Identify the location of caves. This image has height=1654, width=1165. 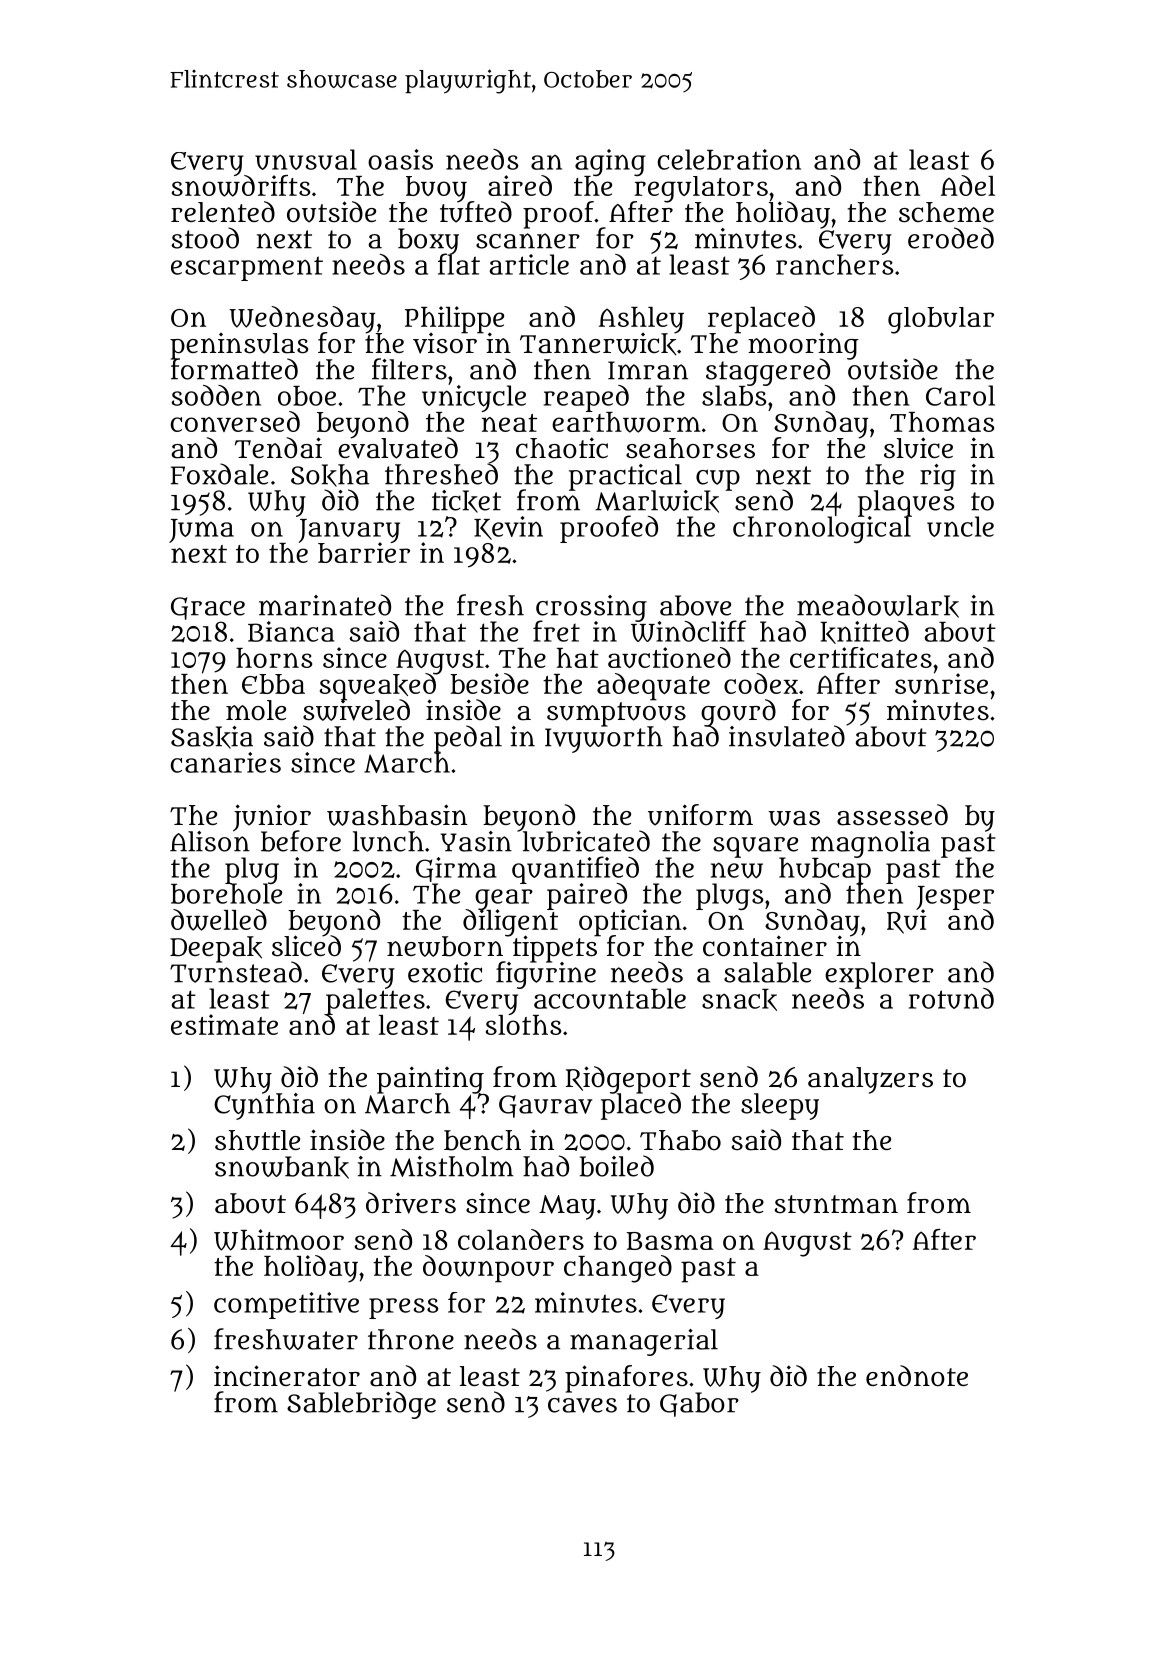
(582, 1405).
